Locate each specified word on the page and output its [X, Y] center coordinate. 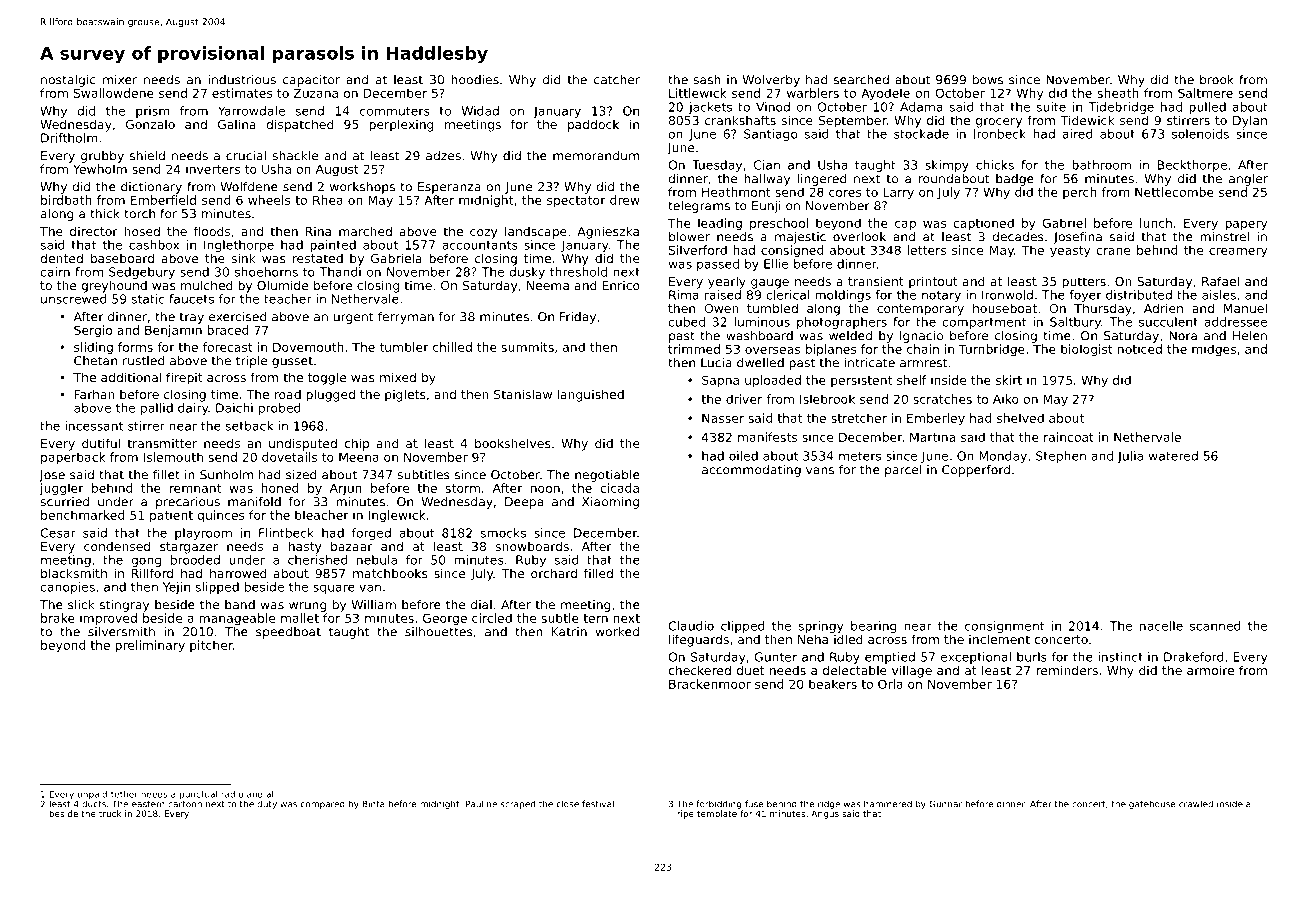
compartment [984, 323]
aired [1078, 134]
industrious [242, 80]
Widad [480, 111]
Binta [374, 804]
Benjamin [173, 331]
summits [528, 347]
